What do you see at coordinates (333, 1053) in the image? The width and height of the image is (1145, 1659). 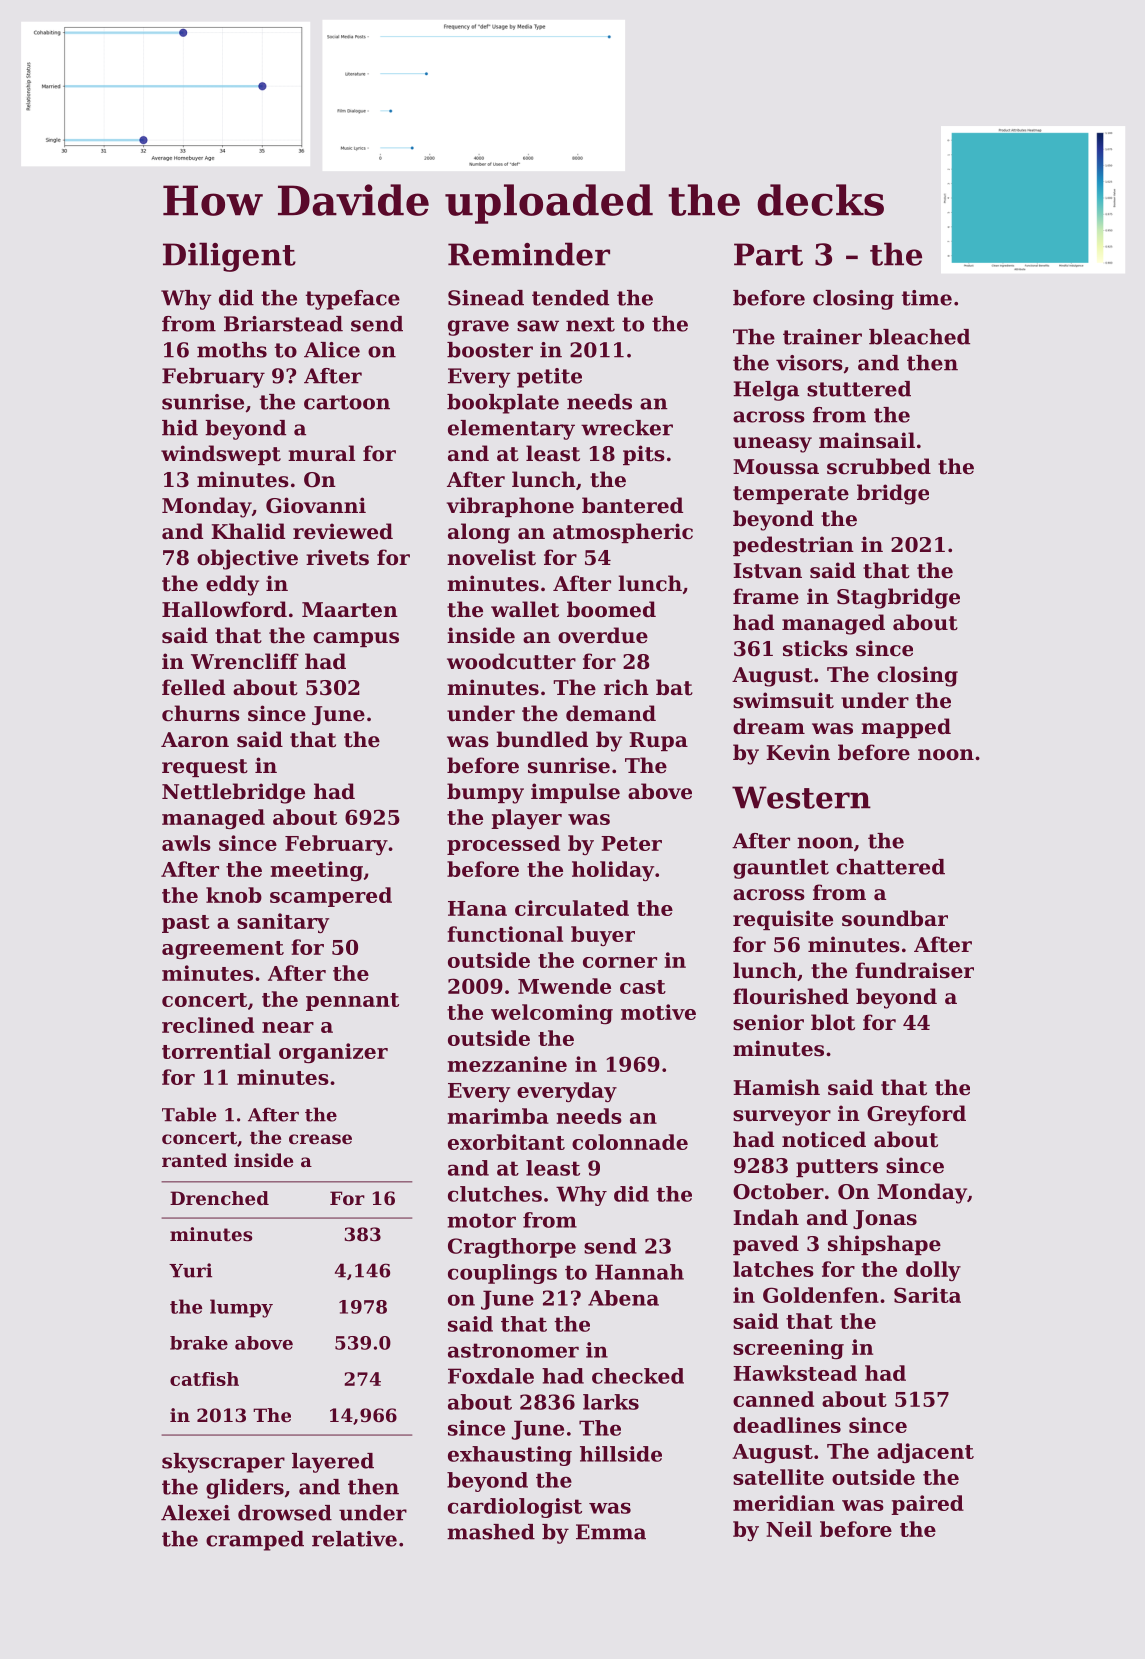 I see `organizer` at bounding box center [333, 1053].
